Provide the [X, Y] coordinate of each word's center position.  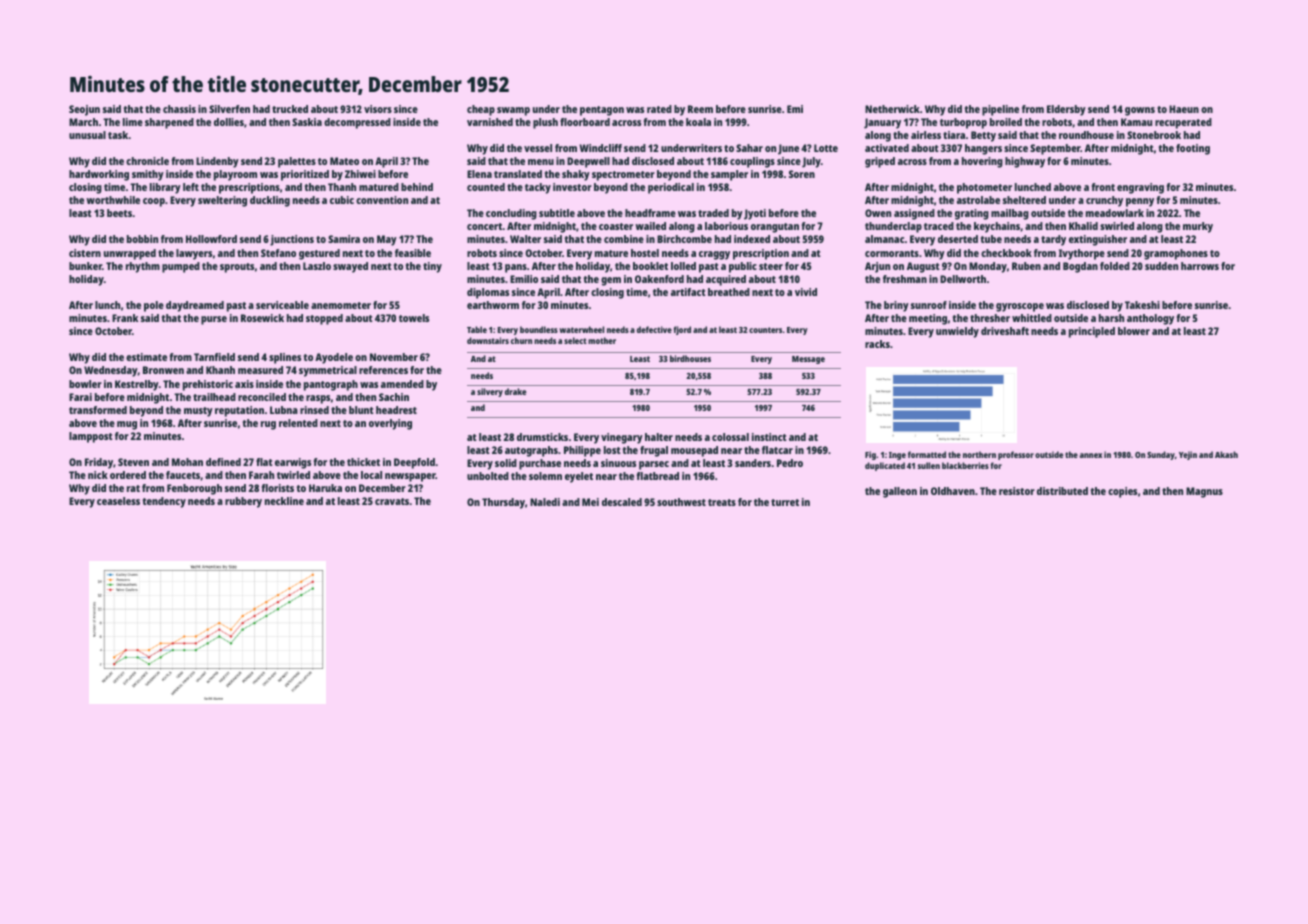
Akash [1226, 454]
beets [119, 213]
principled [1092, 332]
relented [298, 423]
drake [515, 391]
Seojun [84, 110]
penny [1140, 202]
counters [765, 330]
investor [572, 187]
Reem [700, 109]
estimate [146, 357]
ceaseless [118, 501]
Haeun [1184, 109]
